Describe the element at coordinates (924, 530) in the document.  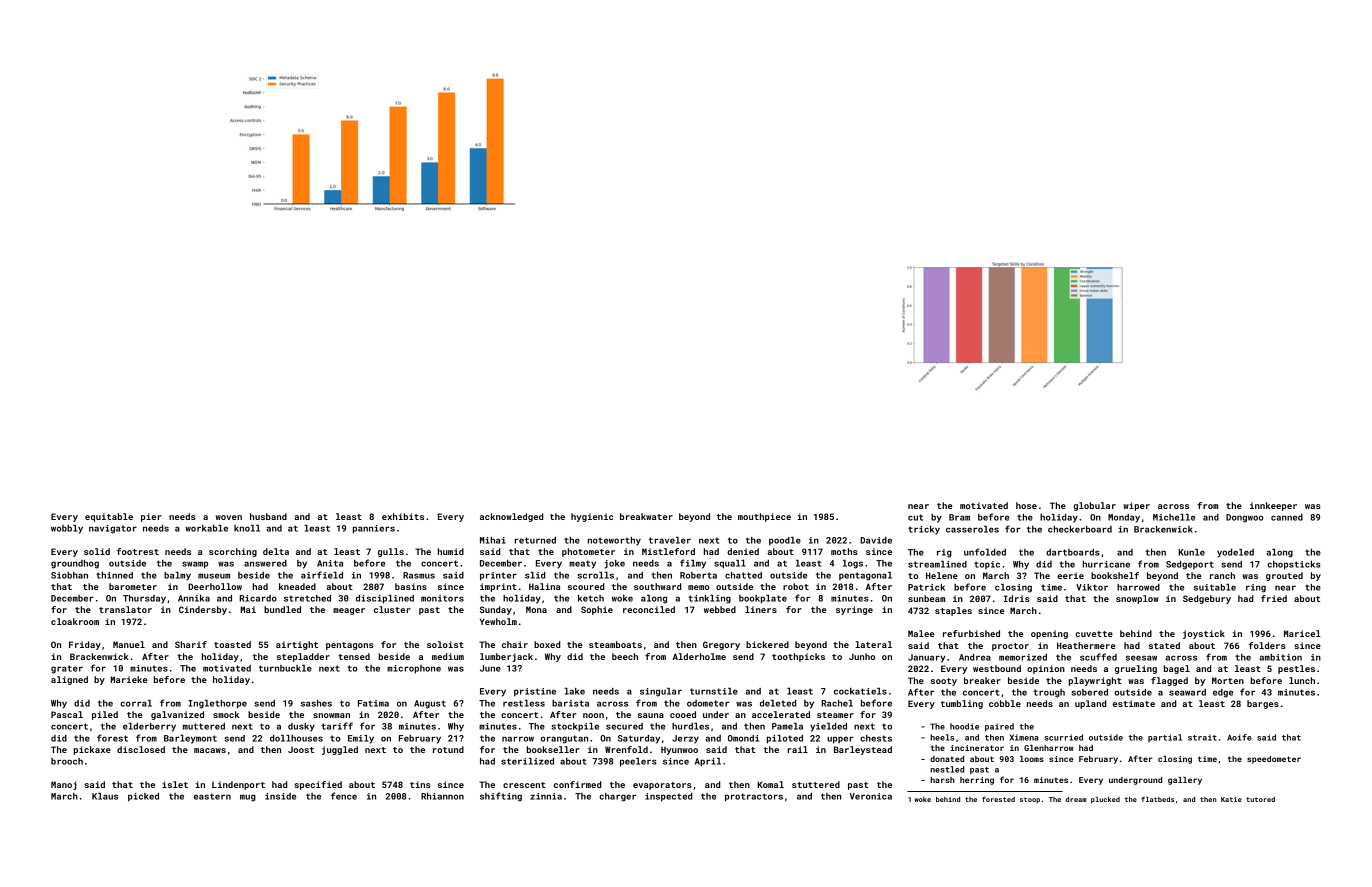
I see `tricky` at that location.
